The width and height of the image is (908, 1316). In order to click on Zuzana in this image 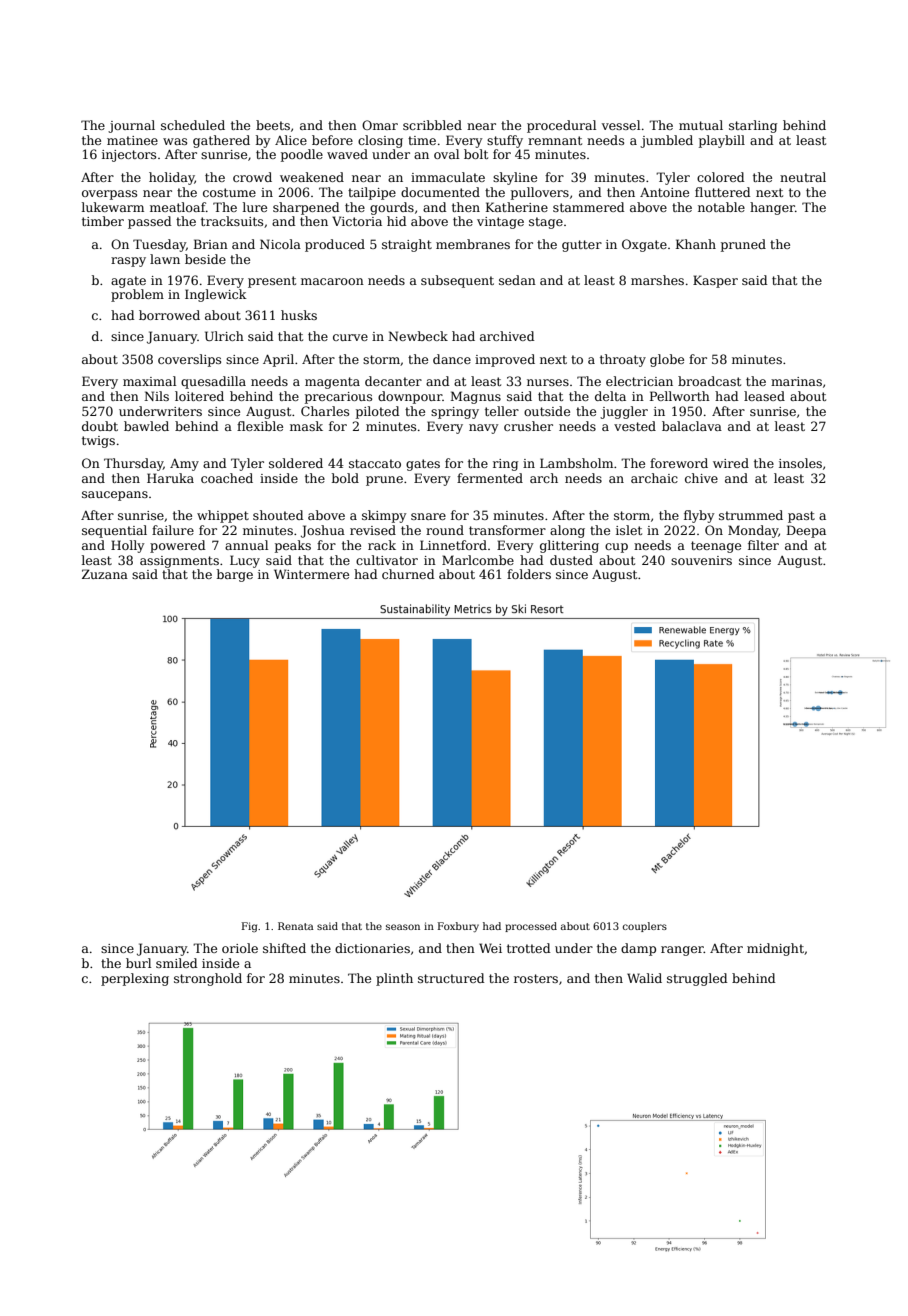, I will do `click(105, 574)`.
